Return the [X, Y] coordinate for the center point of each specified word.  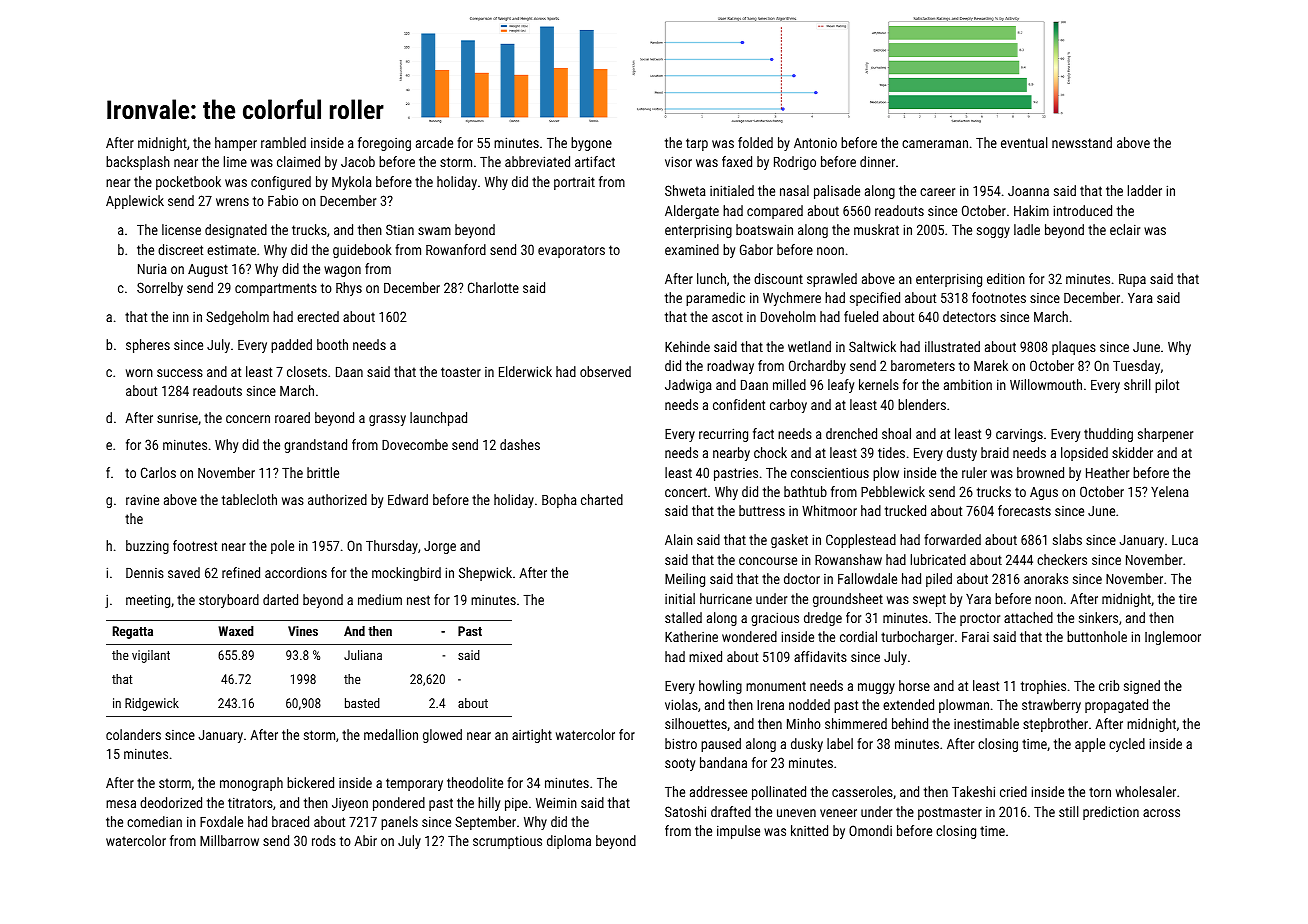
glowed [442, 736]
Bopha [559, 501]
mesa [121, 804]
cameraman [935, 144]
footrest [195, 545]
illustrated [952, 346]
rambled [283, 142]
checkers [1062, 559]
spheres [148, 346]
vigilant [151, 656]
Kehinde [687, 346]
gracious [775, 619]
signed [1142, 687]
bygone [591, 144]
